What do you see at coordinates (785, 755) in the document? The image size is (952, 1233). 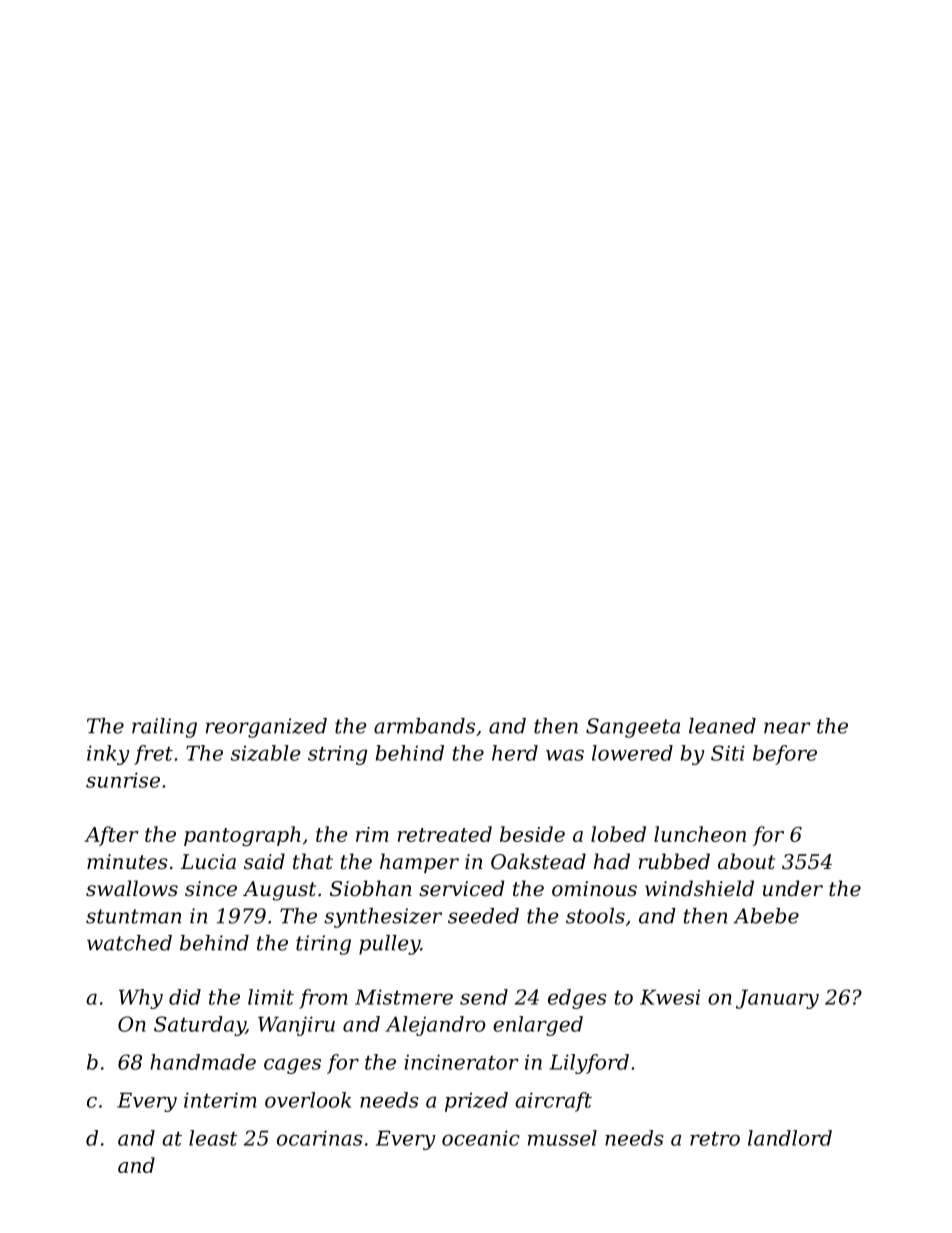 I see `before` at bounding box center [785, 755].
